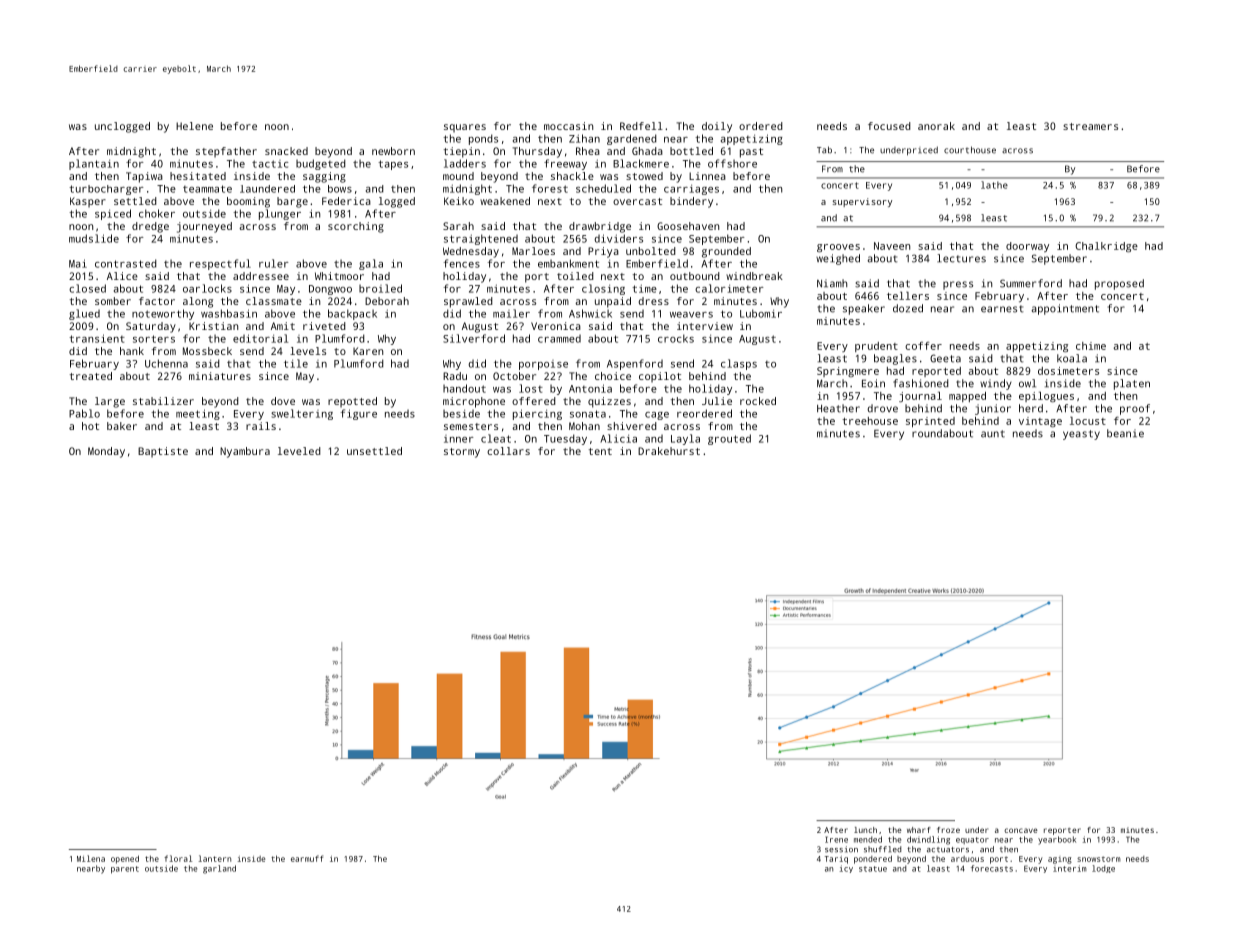  What do you see at coordinates (465, 128) in the document?
I see `squares` at bounding box center [465, 128].
